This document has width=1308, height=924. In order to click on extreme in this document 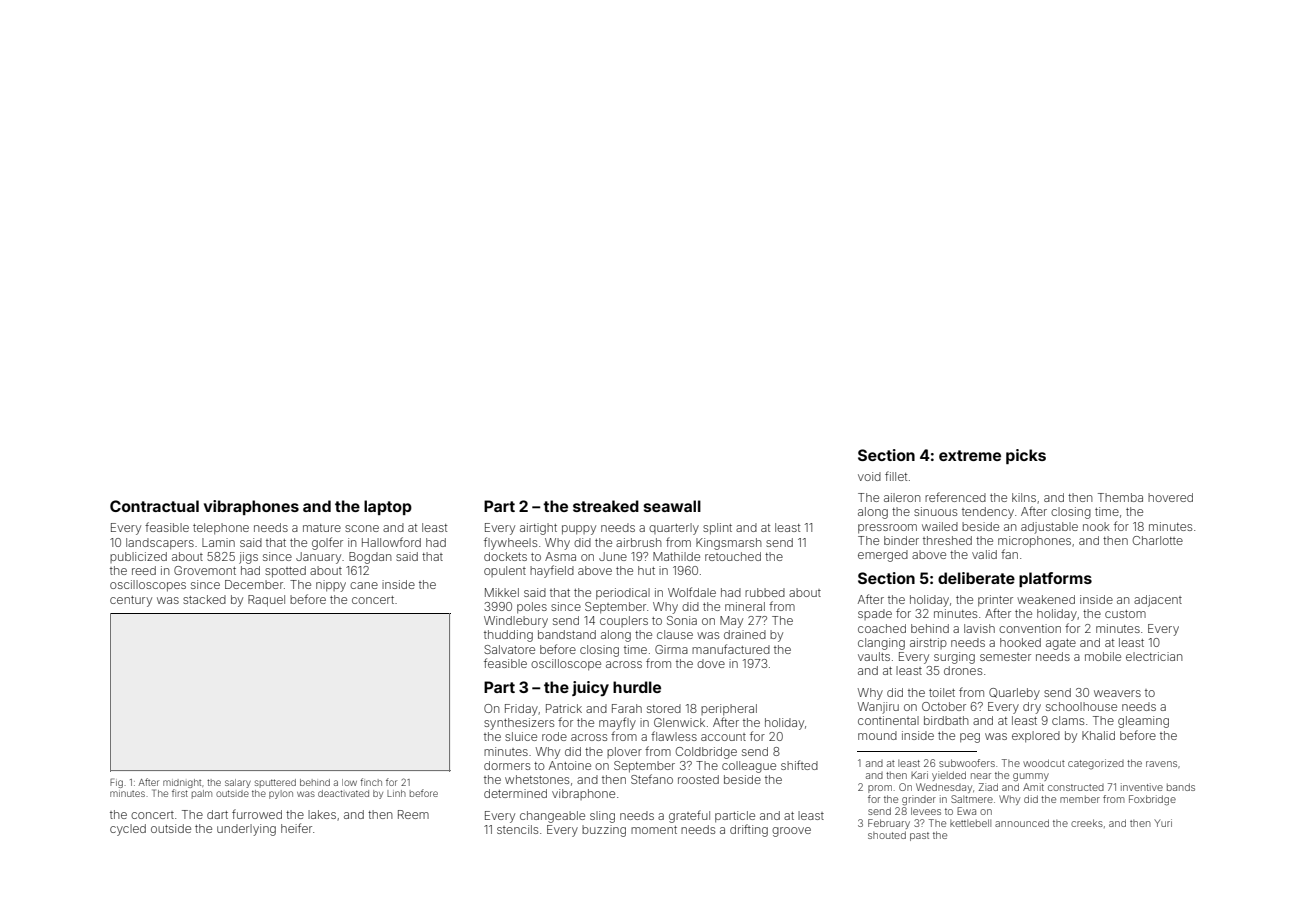, I will do `click(970, 455)`.
